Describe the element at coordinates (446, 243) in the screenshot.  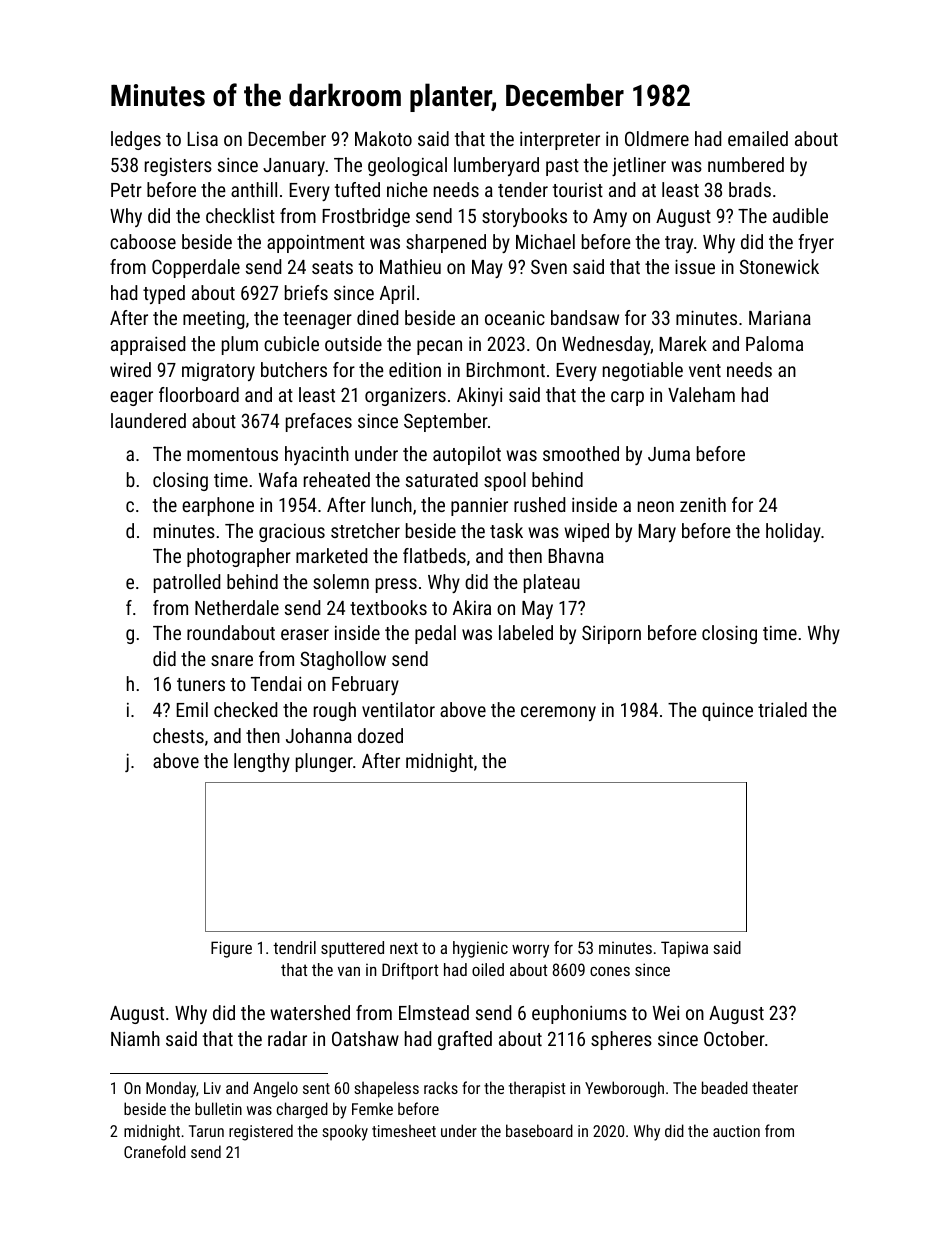
I see `sharpened` at that location.
